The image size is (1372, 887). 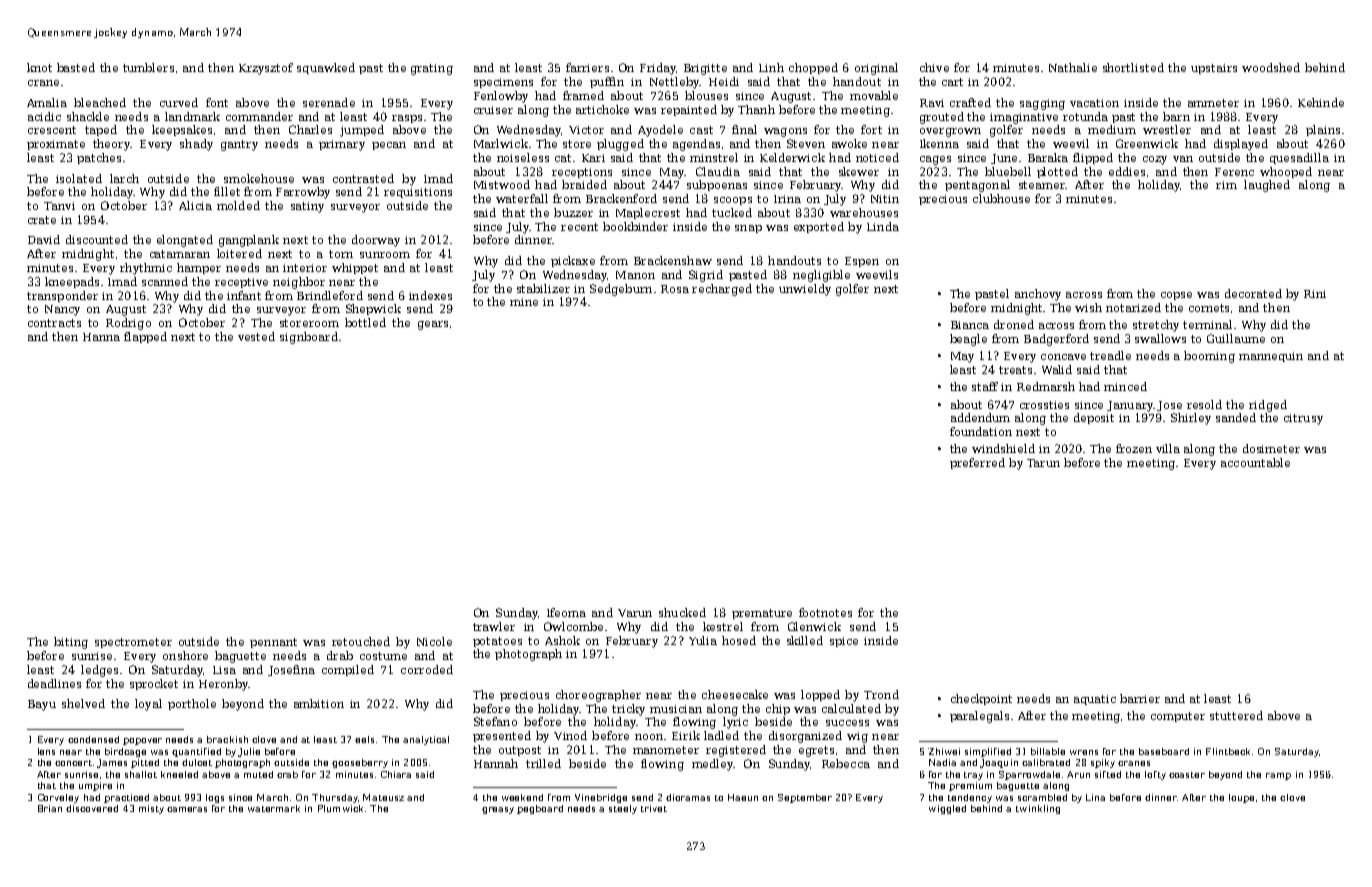 I want to click on Stefano, so click(x=495, y=721).
